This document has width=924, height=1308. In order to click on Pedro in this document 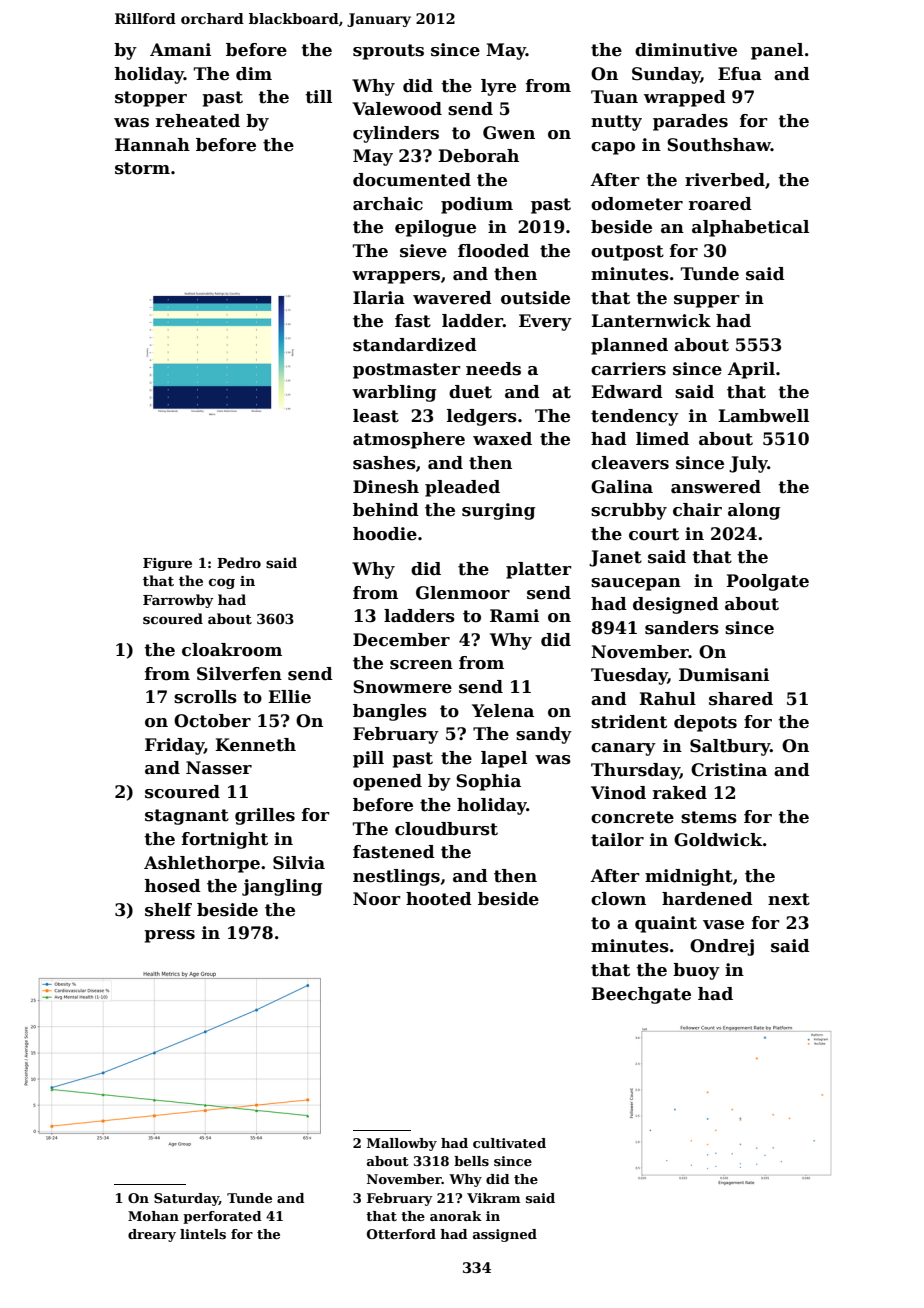, I will do `click(239, 562)`.
